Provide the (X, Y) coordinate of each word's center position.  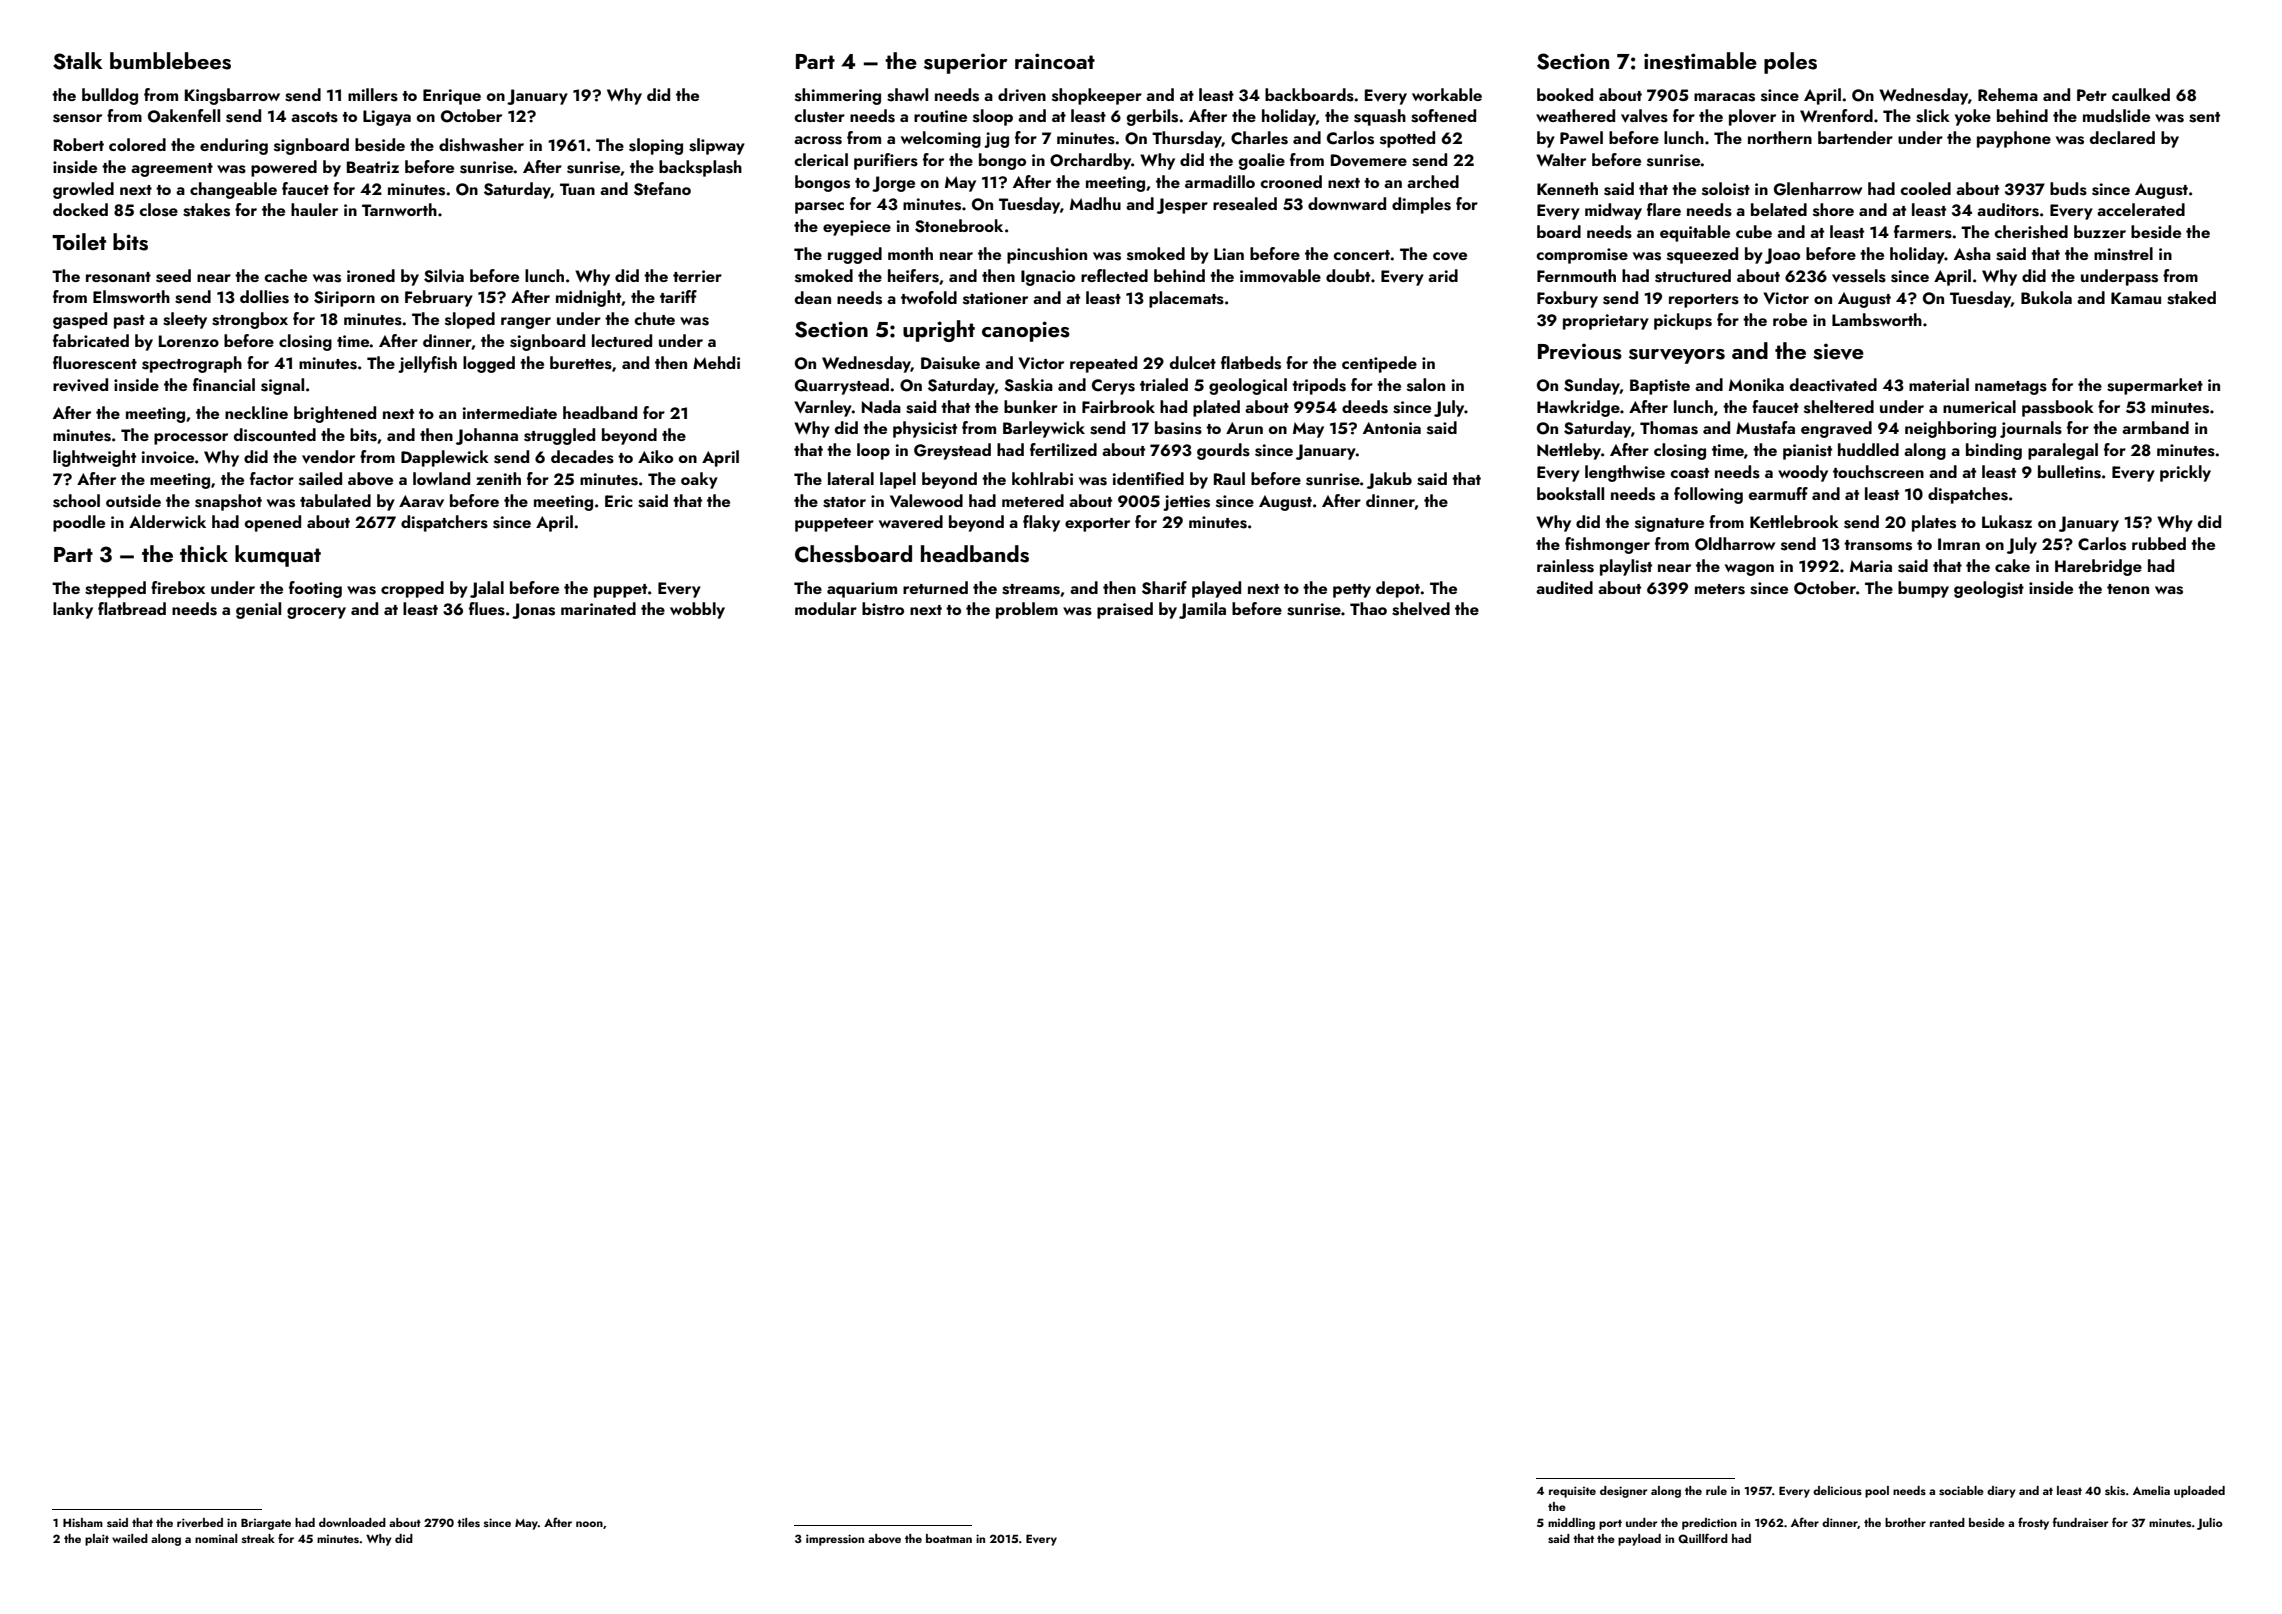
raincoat (1055, 61)
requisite (1572, 1492)
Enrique (452, 97)
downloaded (352, 1522)
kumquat (278, 556)
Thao (1368, 608)
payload (1639, 1540)
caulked (2141, 94)
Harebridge (2098, 567)
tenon (2128, 589)
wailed (130, 1538)
